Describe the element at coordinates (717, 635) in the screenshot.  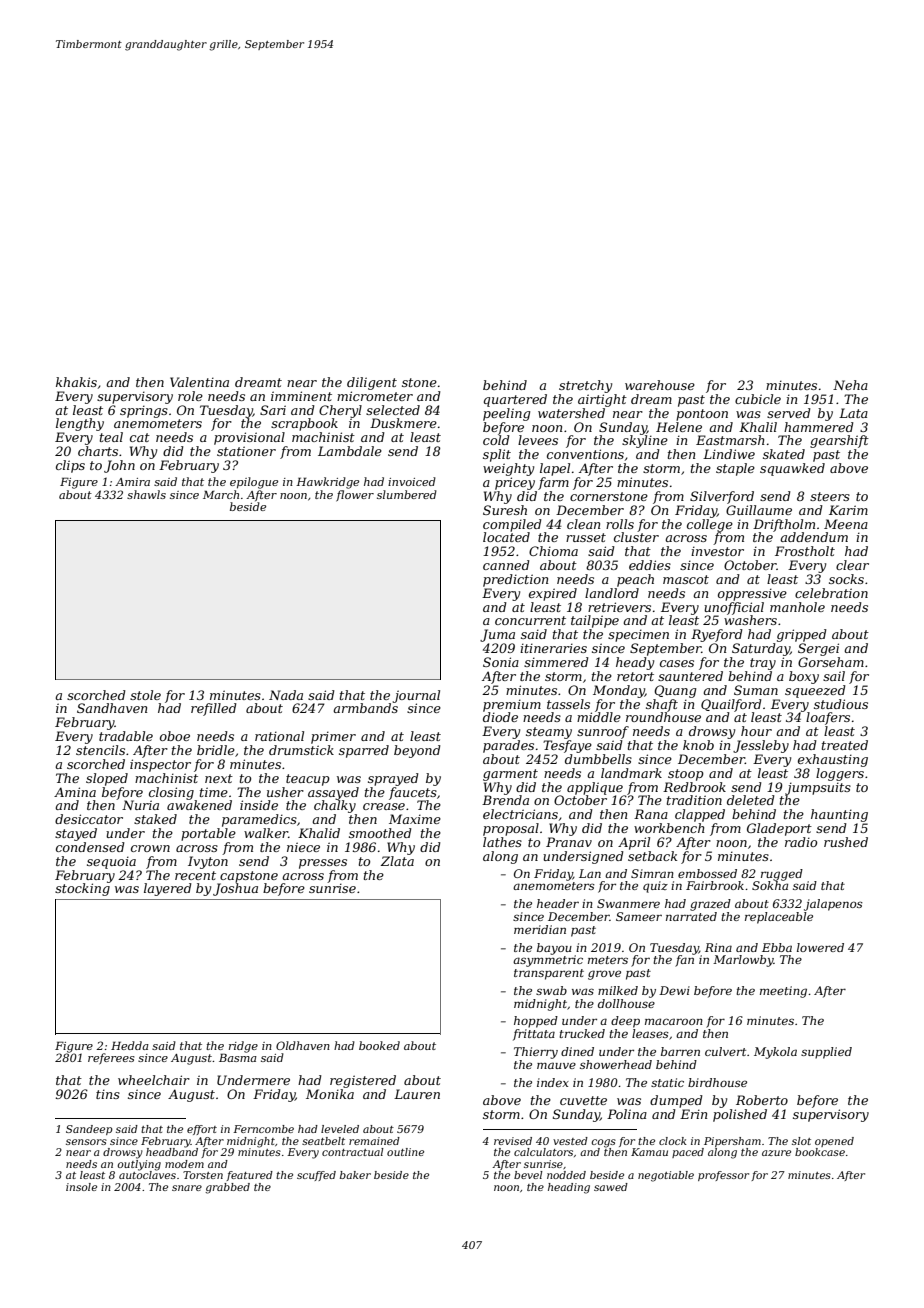
I see `Ryeford` at that location.
